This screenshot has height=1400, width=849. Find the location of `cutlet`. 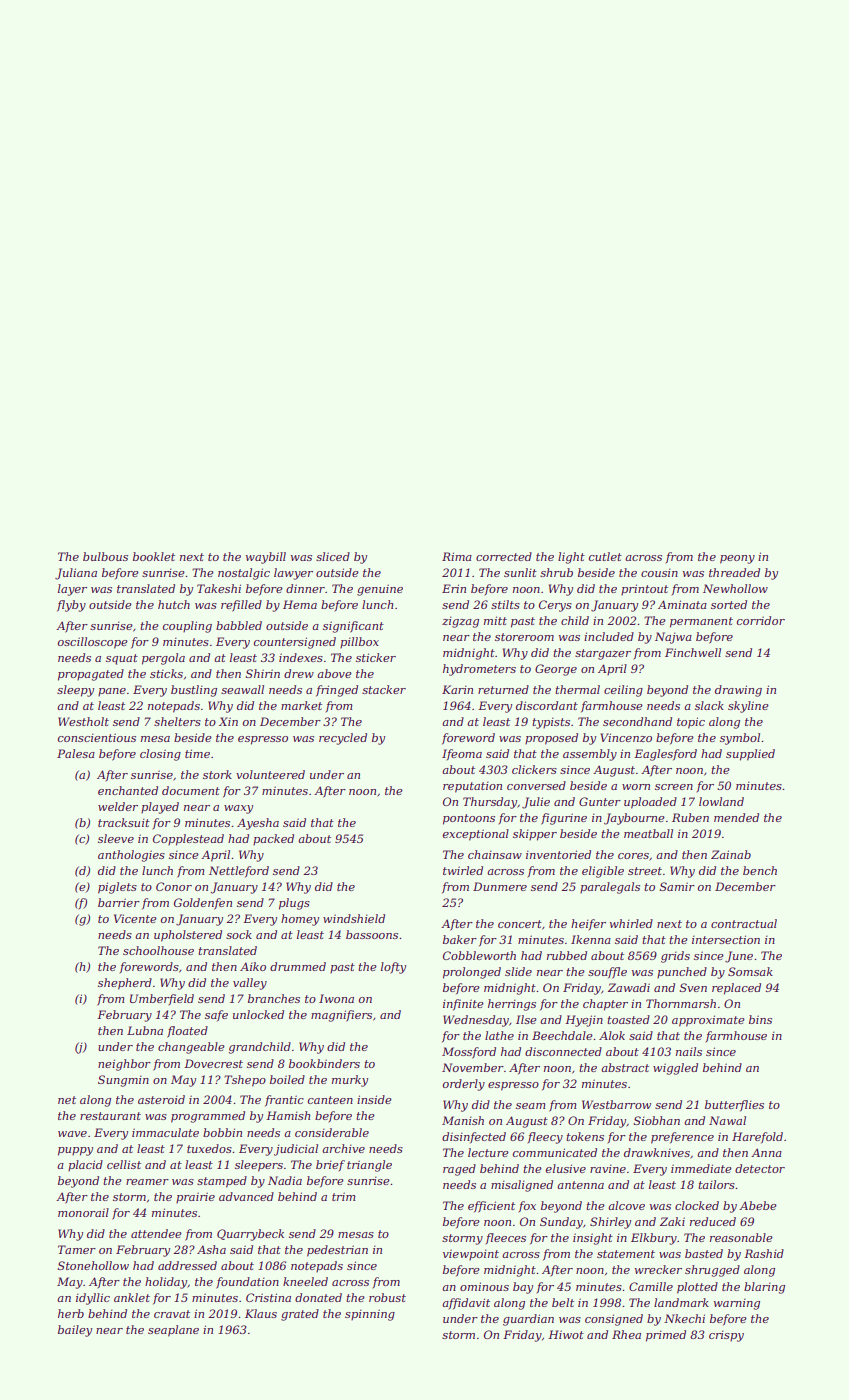

cutlet is located at coordinates (605, 556).
